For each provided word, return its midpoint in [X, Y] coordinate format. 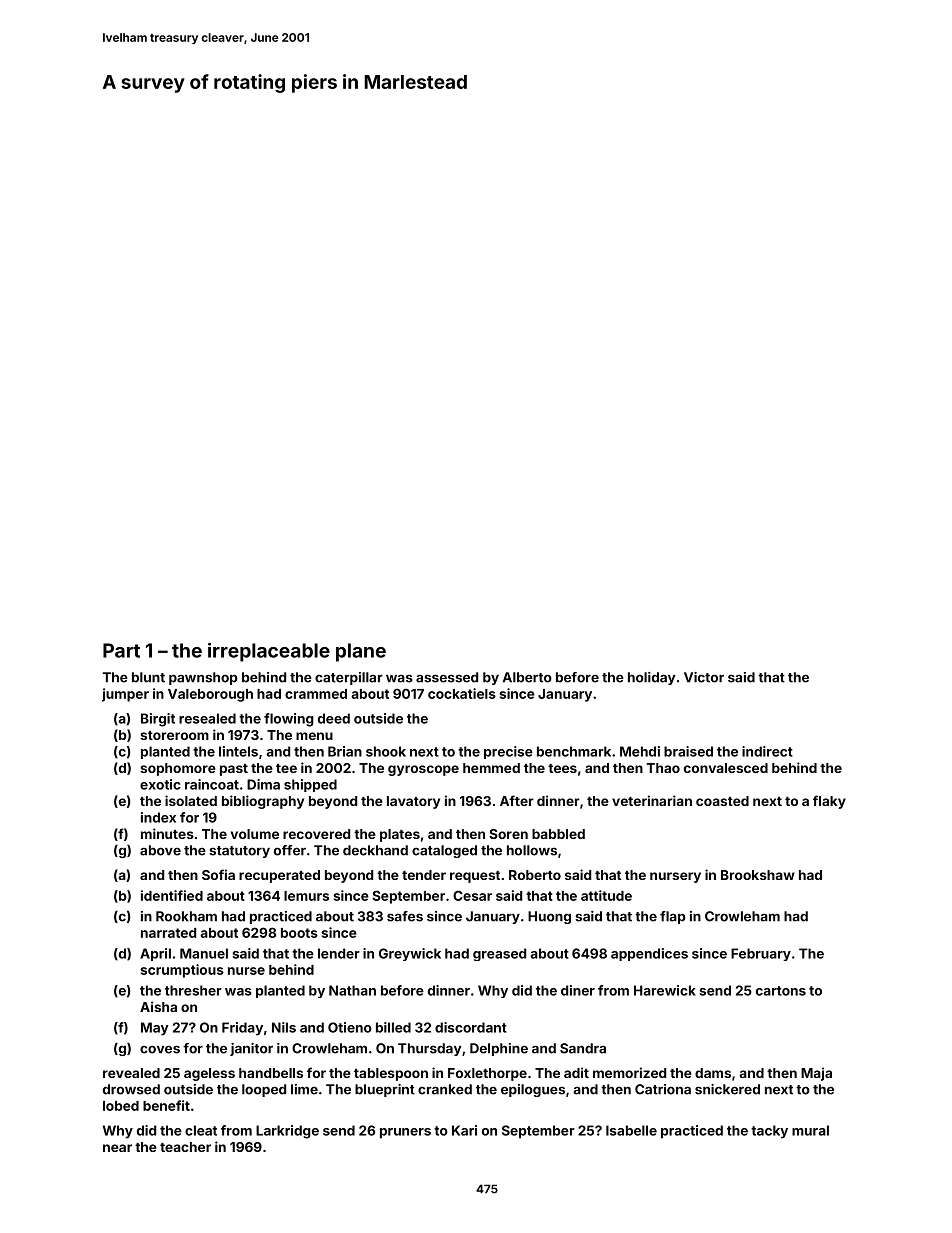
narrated [168, 933]
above [160, 850]
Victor [704, 677]
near [117, 1148]
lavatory [413, 802]
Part [121, 650]
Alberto [527, 677]
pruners [405, 1133]
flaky [829, 802]
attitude [606, 895]
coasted [722, 801]
